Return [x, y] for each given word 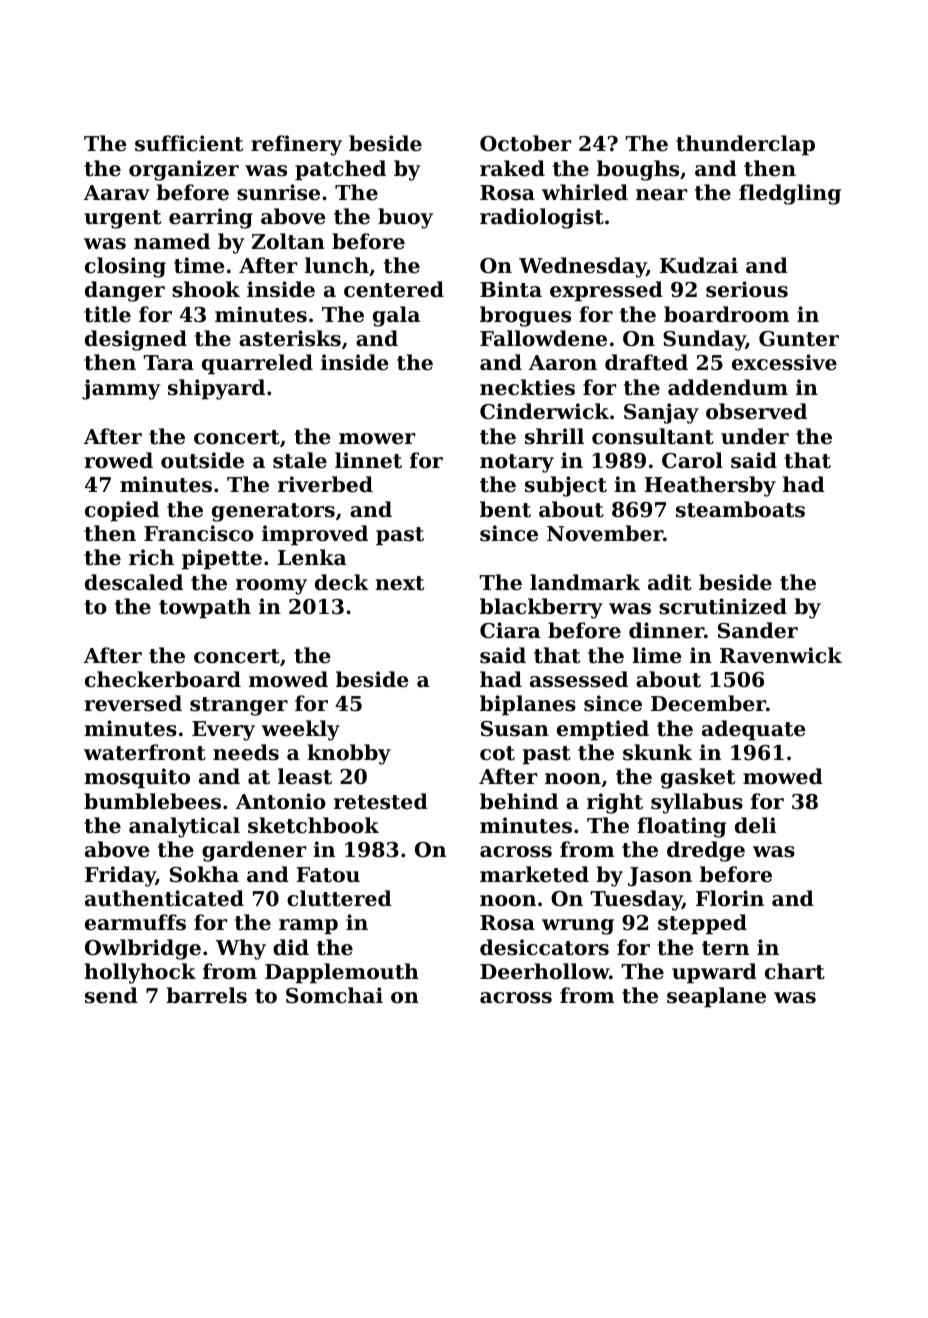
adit [670, 582]
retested [381, 801]
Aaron [563, 363]
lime [657, 655]
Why [241, 949]
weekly [300, 730]
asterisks [290, 338]
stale [300, 460]
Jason [660, 876]
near [662, 195]
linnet [368, 460]
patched [340, 170]
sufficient [189, 143]
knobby [349, 754]
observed [756, 411]
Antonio [281, 801]
